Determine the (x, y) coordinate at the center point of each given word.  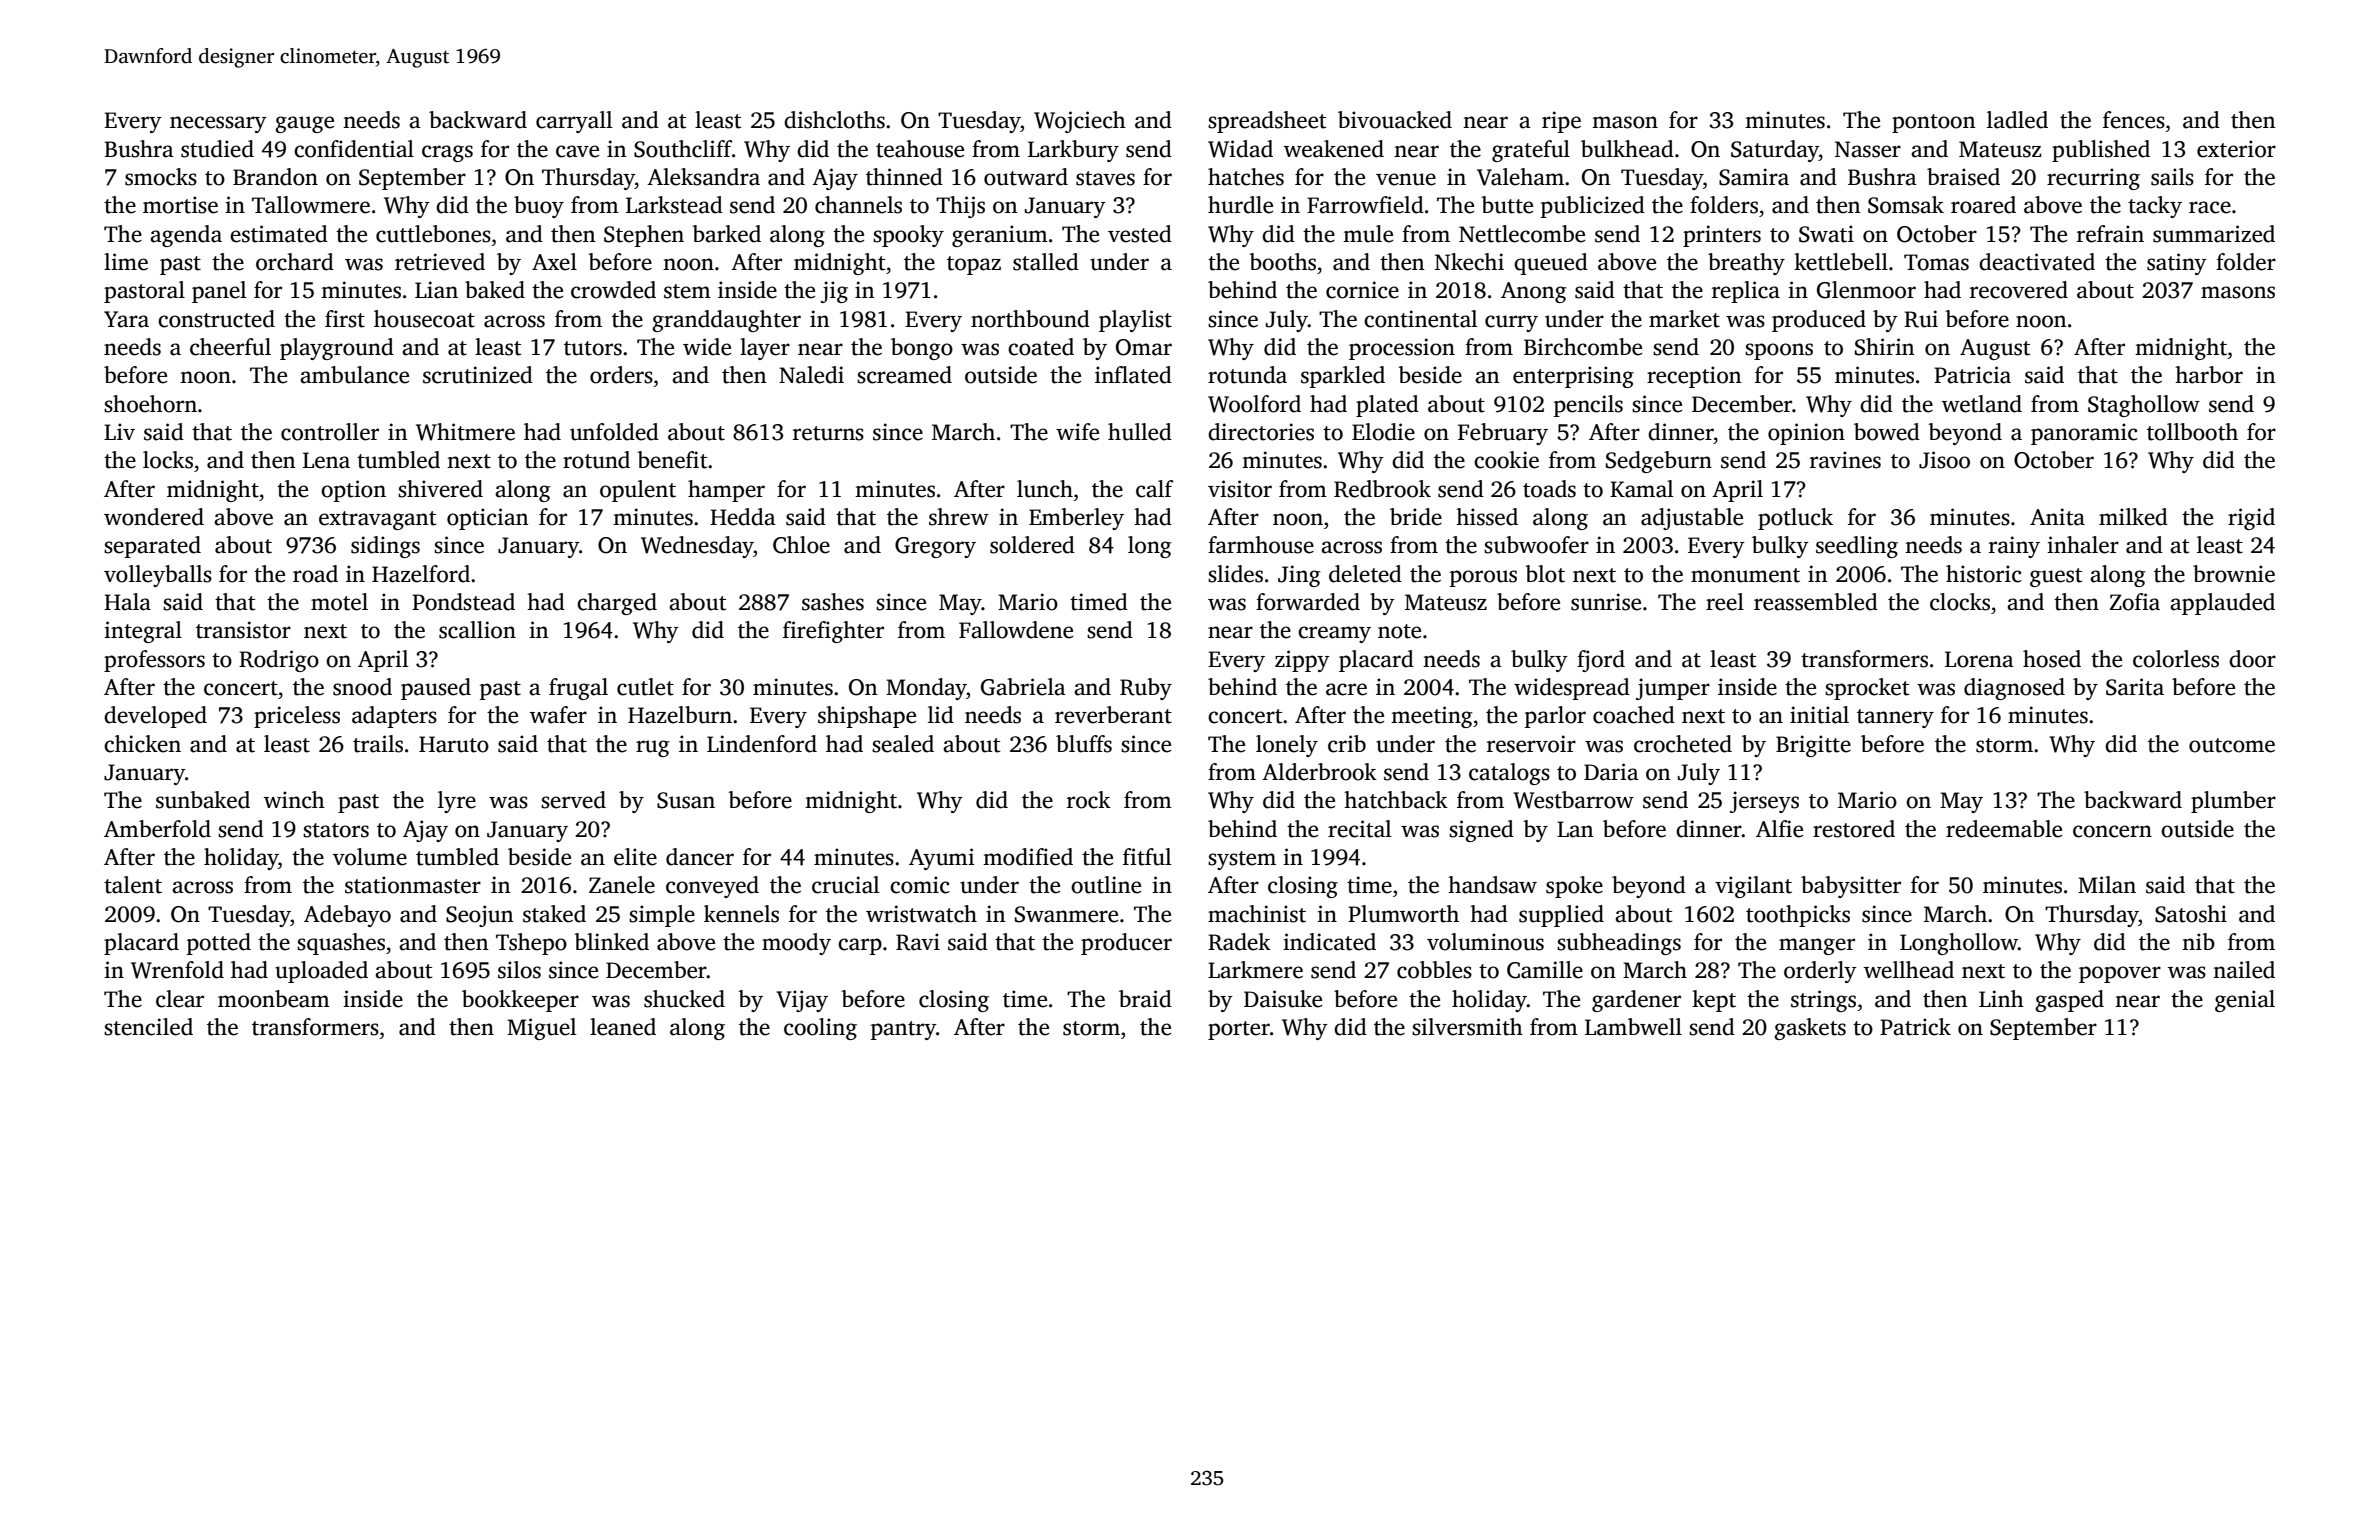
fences (2134, 120)
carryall (574, 122)
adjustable (1692, 519)
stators (336, 830)
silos (519, 970)
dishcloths (834, 120)
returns (828, 433)
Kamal (1642, 489)
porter (1239, 1030)
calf (1155, 489)
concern (2112, 831)
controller (330, 432)
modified (1028, 857)
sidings (385, 547)
